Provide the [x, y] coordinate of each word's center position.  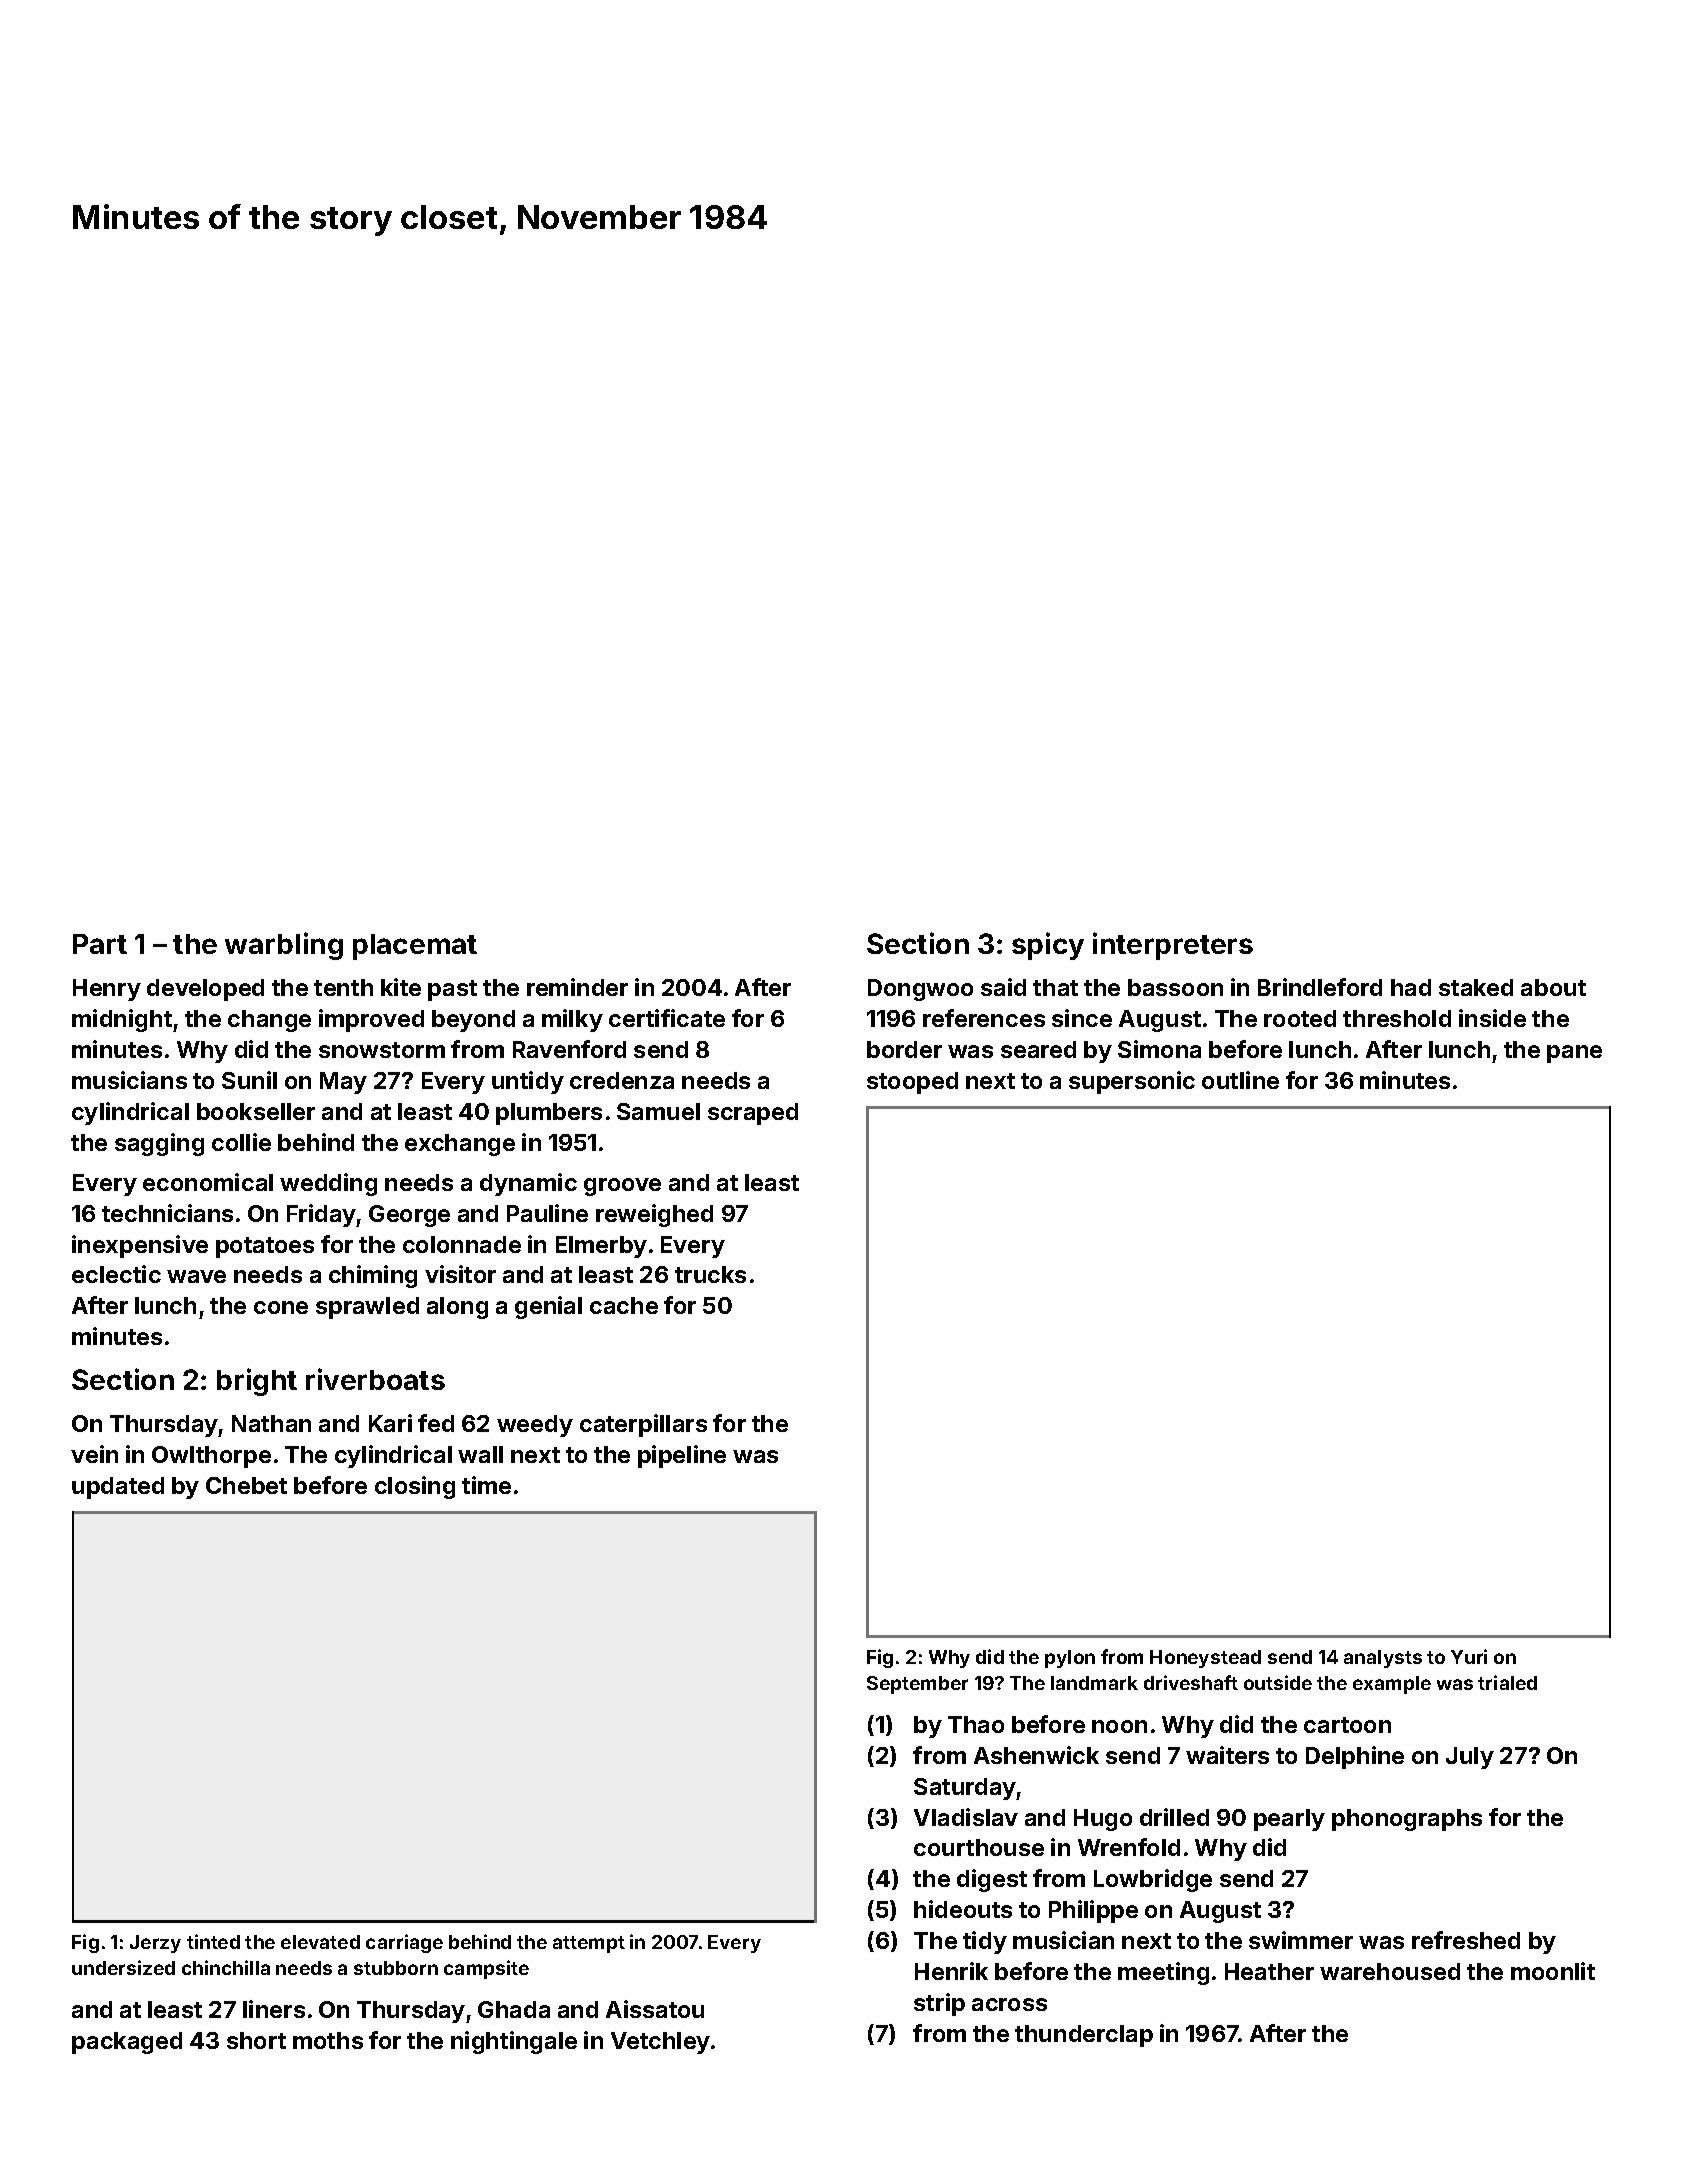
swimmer [1301, 1940]
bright [257, 1382]
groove [622, 1187]
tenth [343, 987]
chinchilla [226, 1967]
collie [241, 1142]
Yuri [1469, 1656]
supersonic [1132, 1082]
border [904, 1049]
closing [415, 1487]
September [917, 1685]
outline [1240, 1080]
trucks [710, 1274]
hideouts [963, 1909]
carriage [404, 1943]
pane [1574, 1054]
